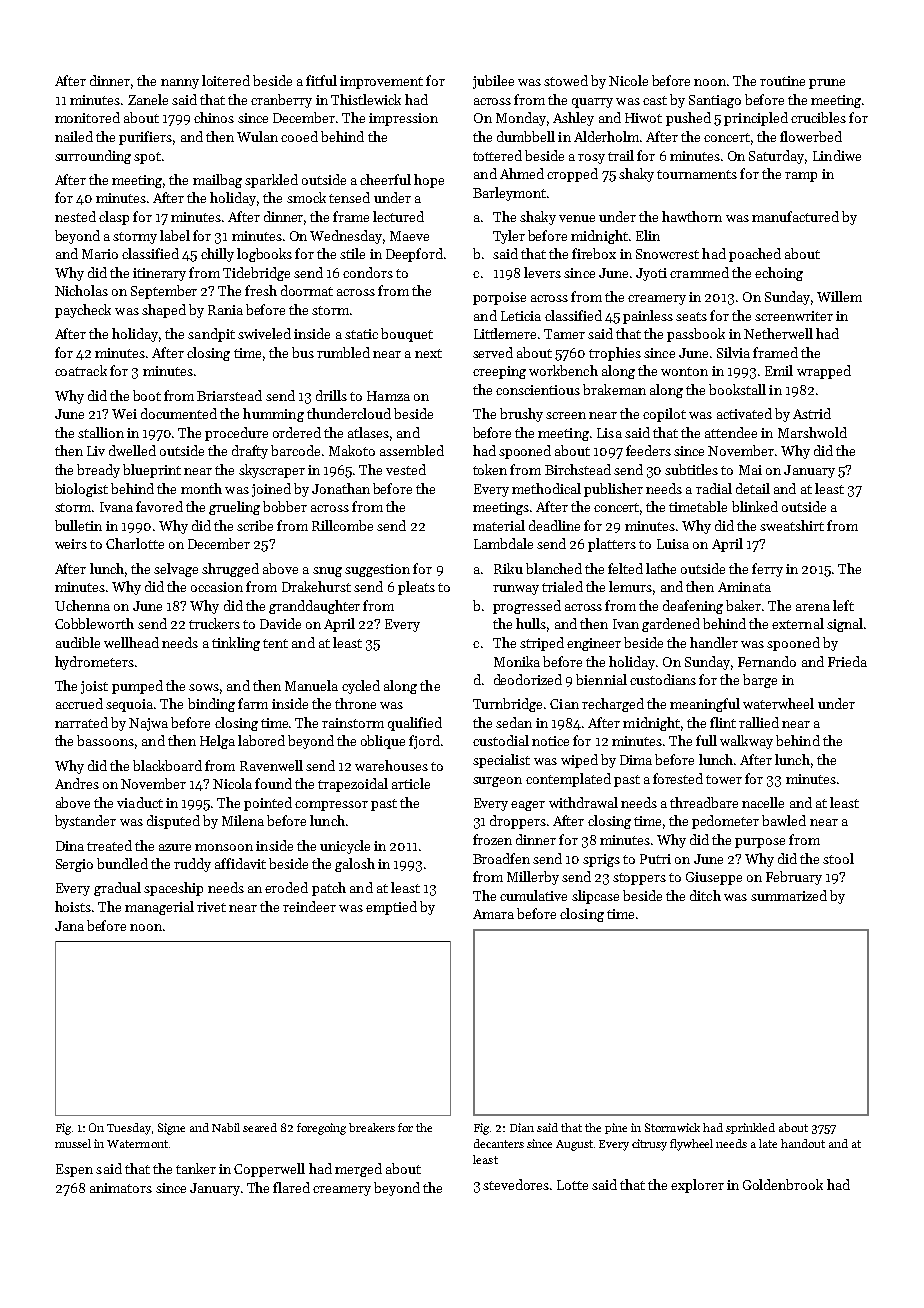 The height and width of the image is (1308, 924). What do you see at coordinates (349, 197) in the image?
I see `tensed` at bounding box center [349, 197].
